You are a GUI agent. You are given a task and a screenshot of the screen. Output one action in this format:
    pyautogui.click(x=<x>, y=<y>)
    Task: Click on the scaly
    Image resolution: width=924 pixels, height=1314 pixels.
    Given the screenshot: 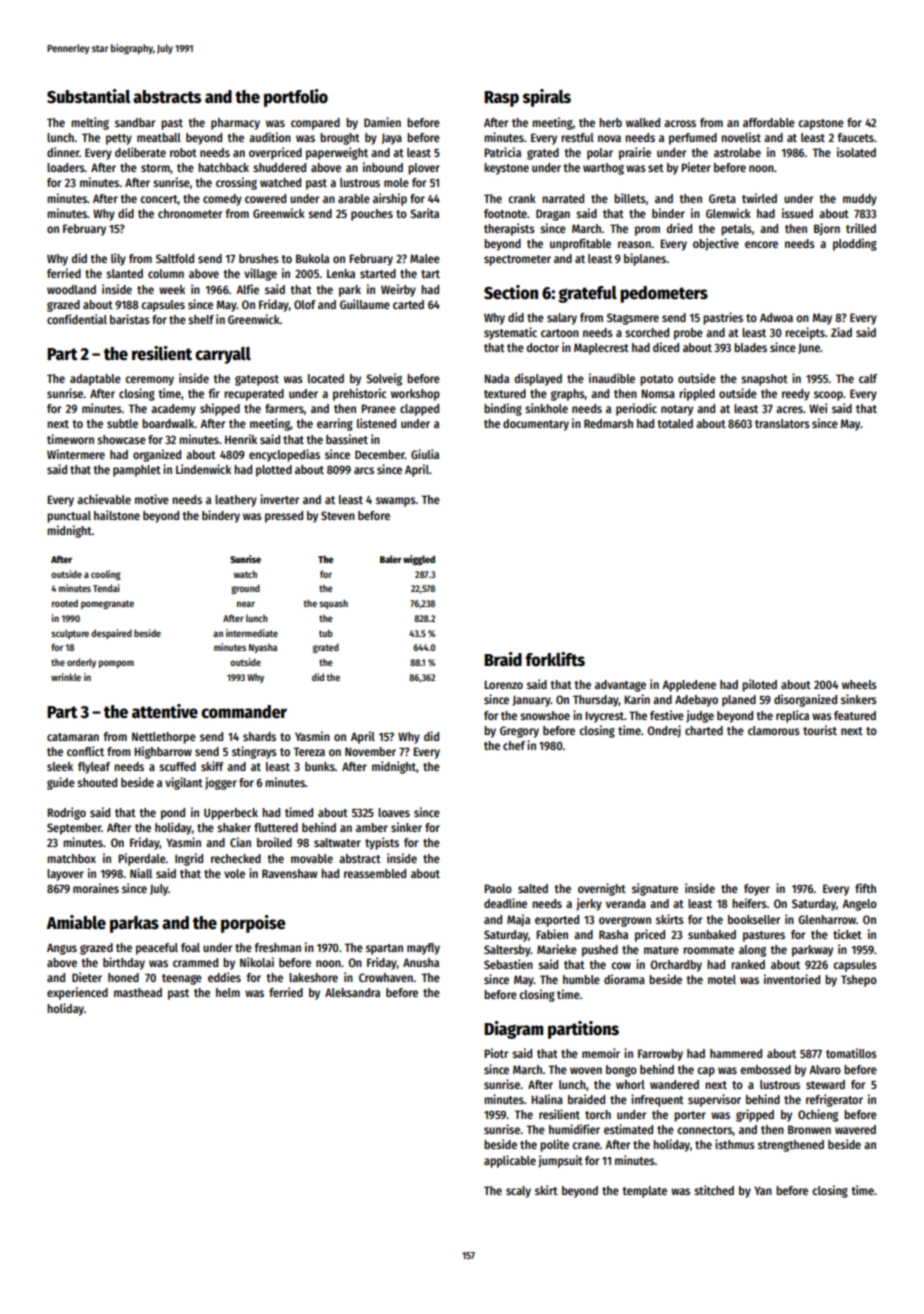 What is the action you would take?
    pyautogui.click(x=518, y=1192)
